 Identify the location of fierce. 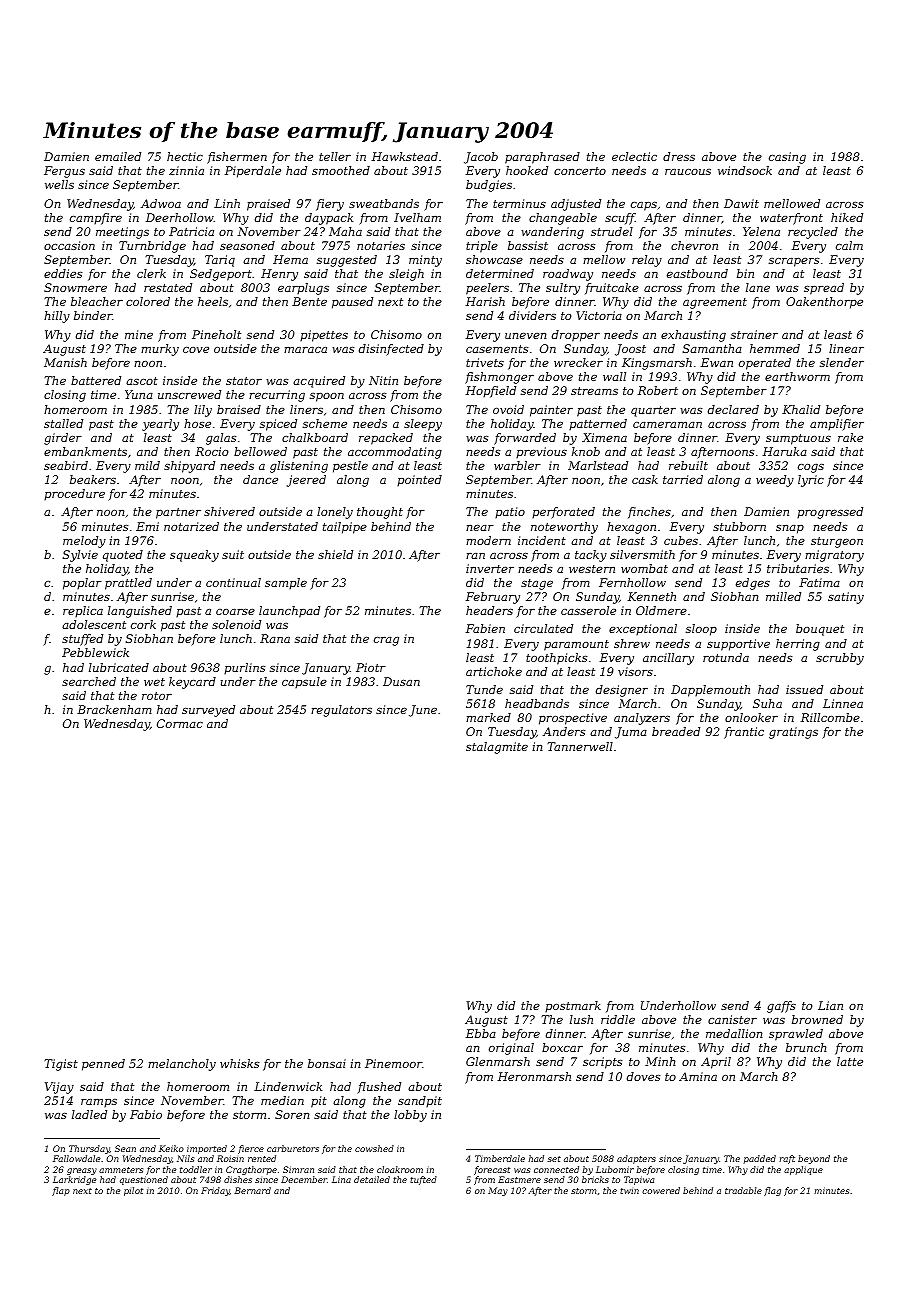
(251, 1149).
